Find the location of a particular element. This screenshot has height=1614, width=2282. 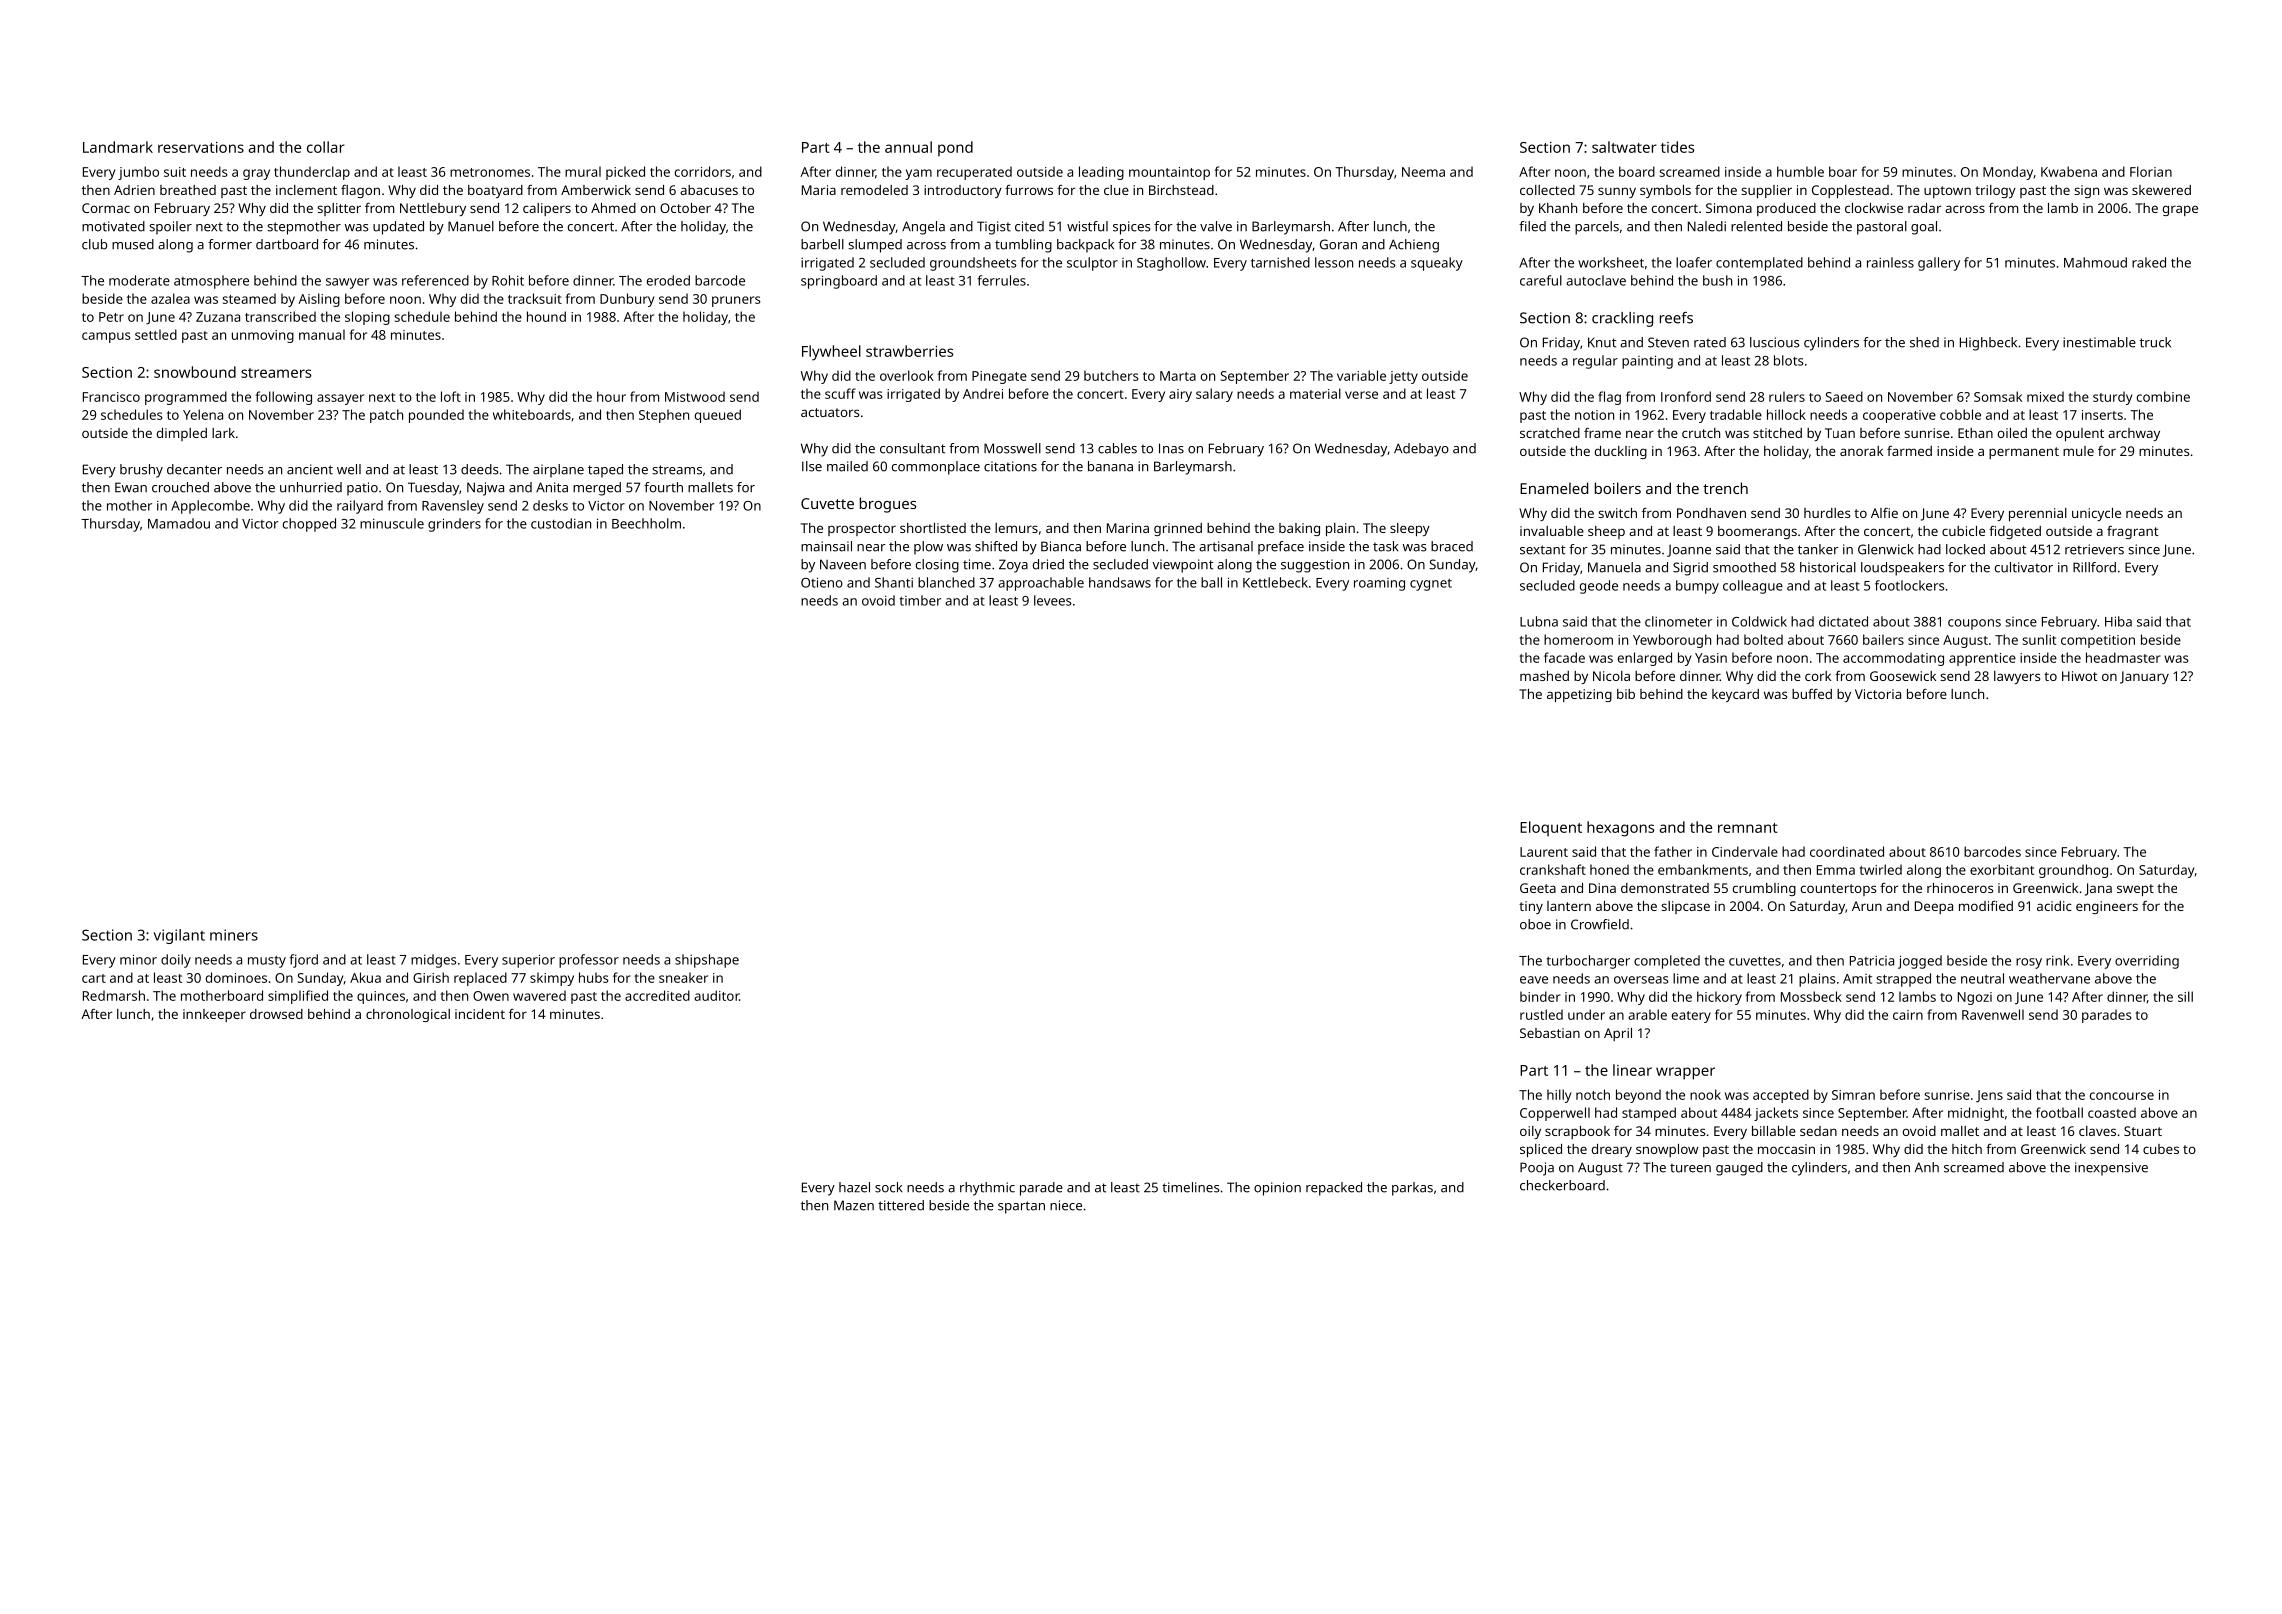

ferrules is located at coordinates (1002, 280).
